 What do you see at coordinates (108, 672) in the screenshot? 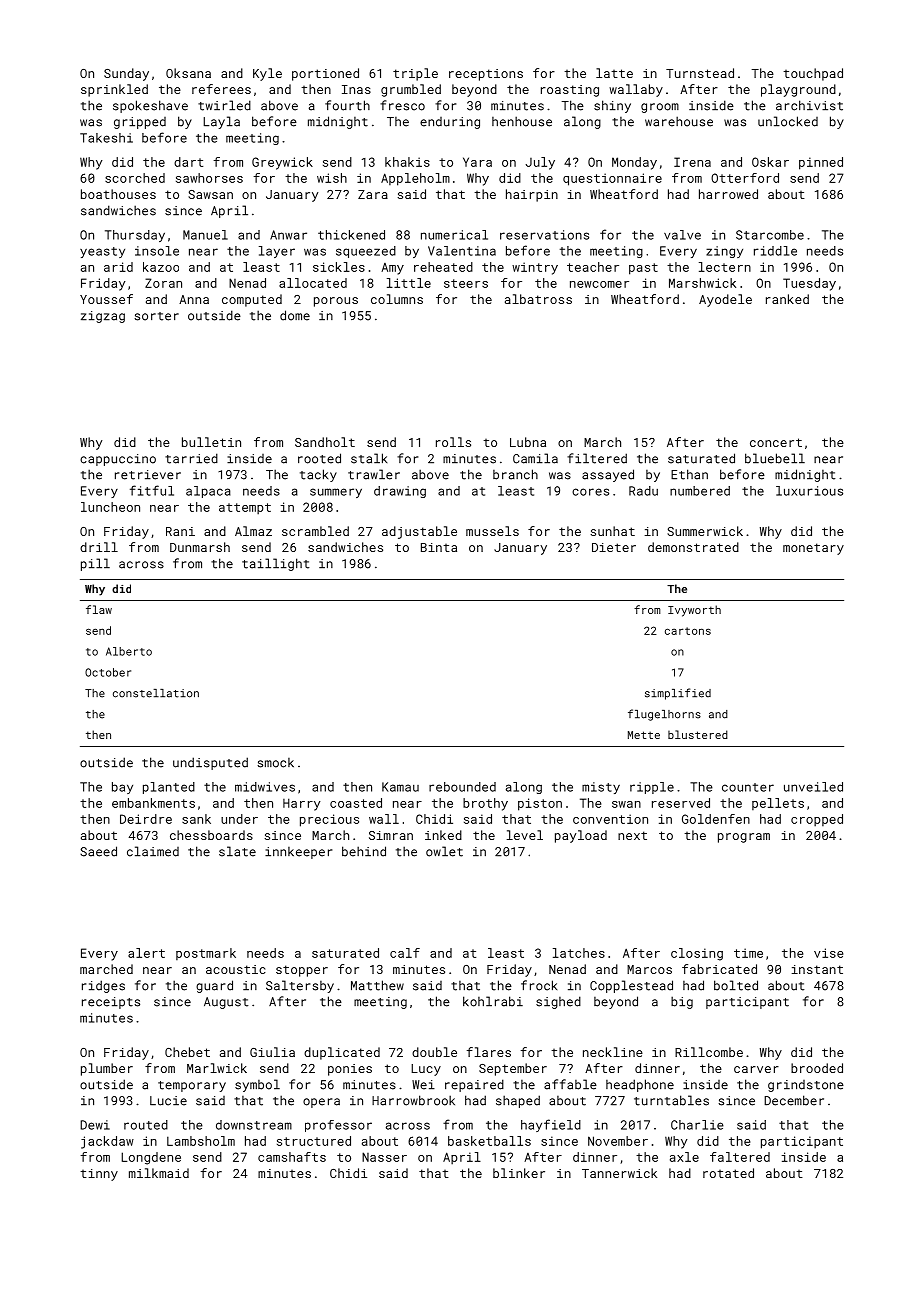
I see `October` at bounding box center [108, 672].
